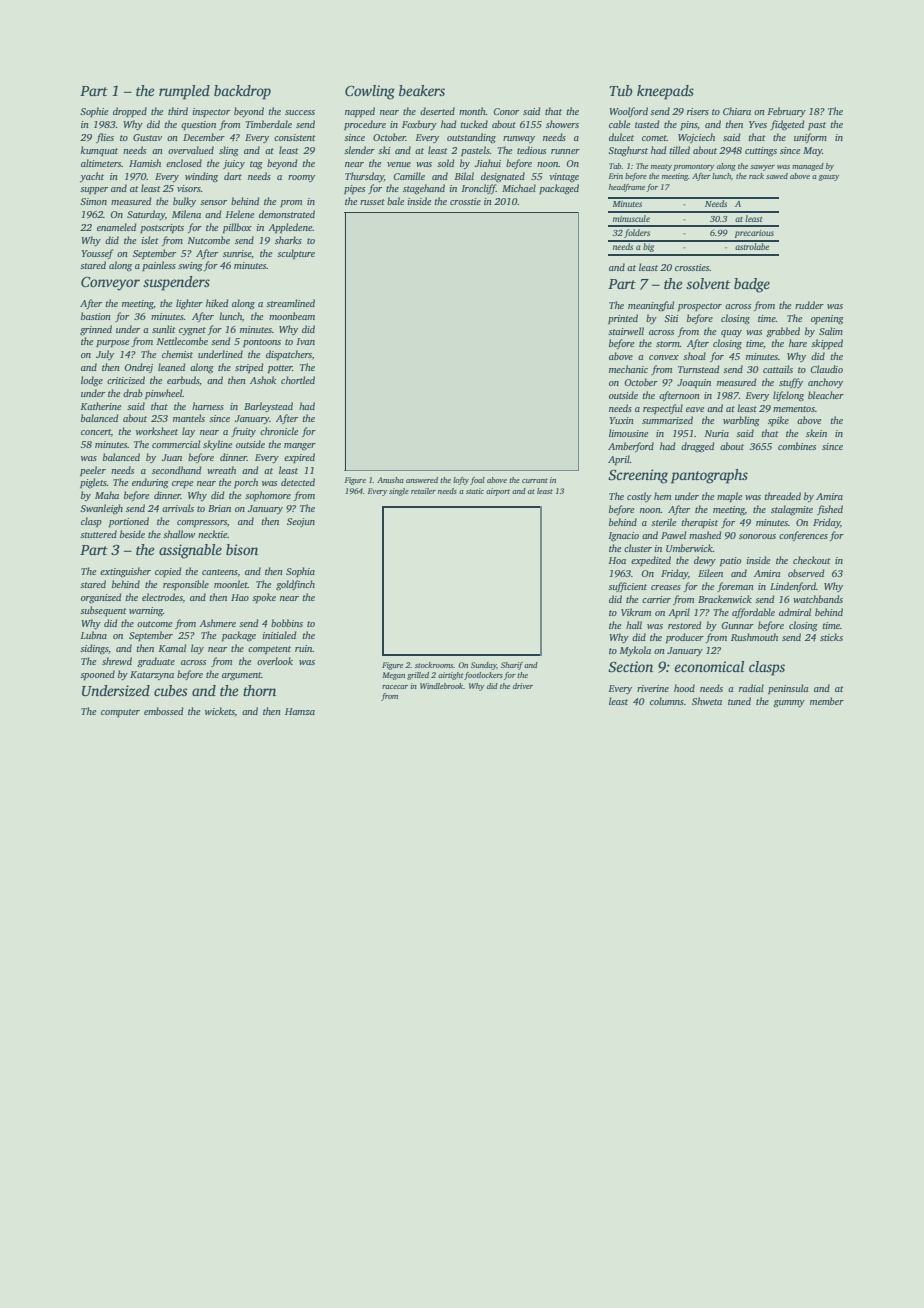 This image has width=924, height=1308. What do you see at coordinates (220, 711) in the image?
I see `wickets` at bounding box center [220, 711].
